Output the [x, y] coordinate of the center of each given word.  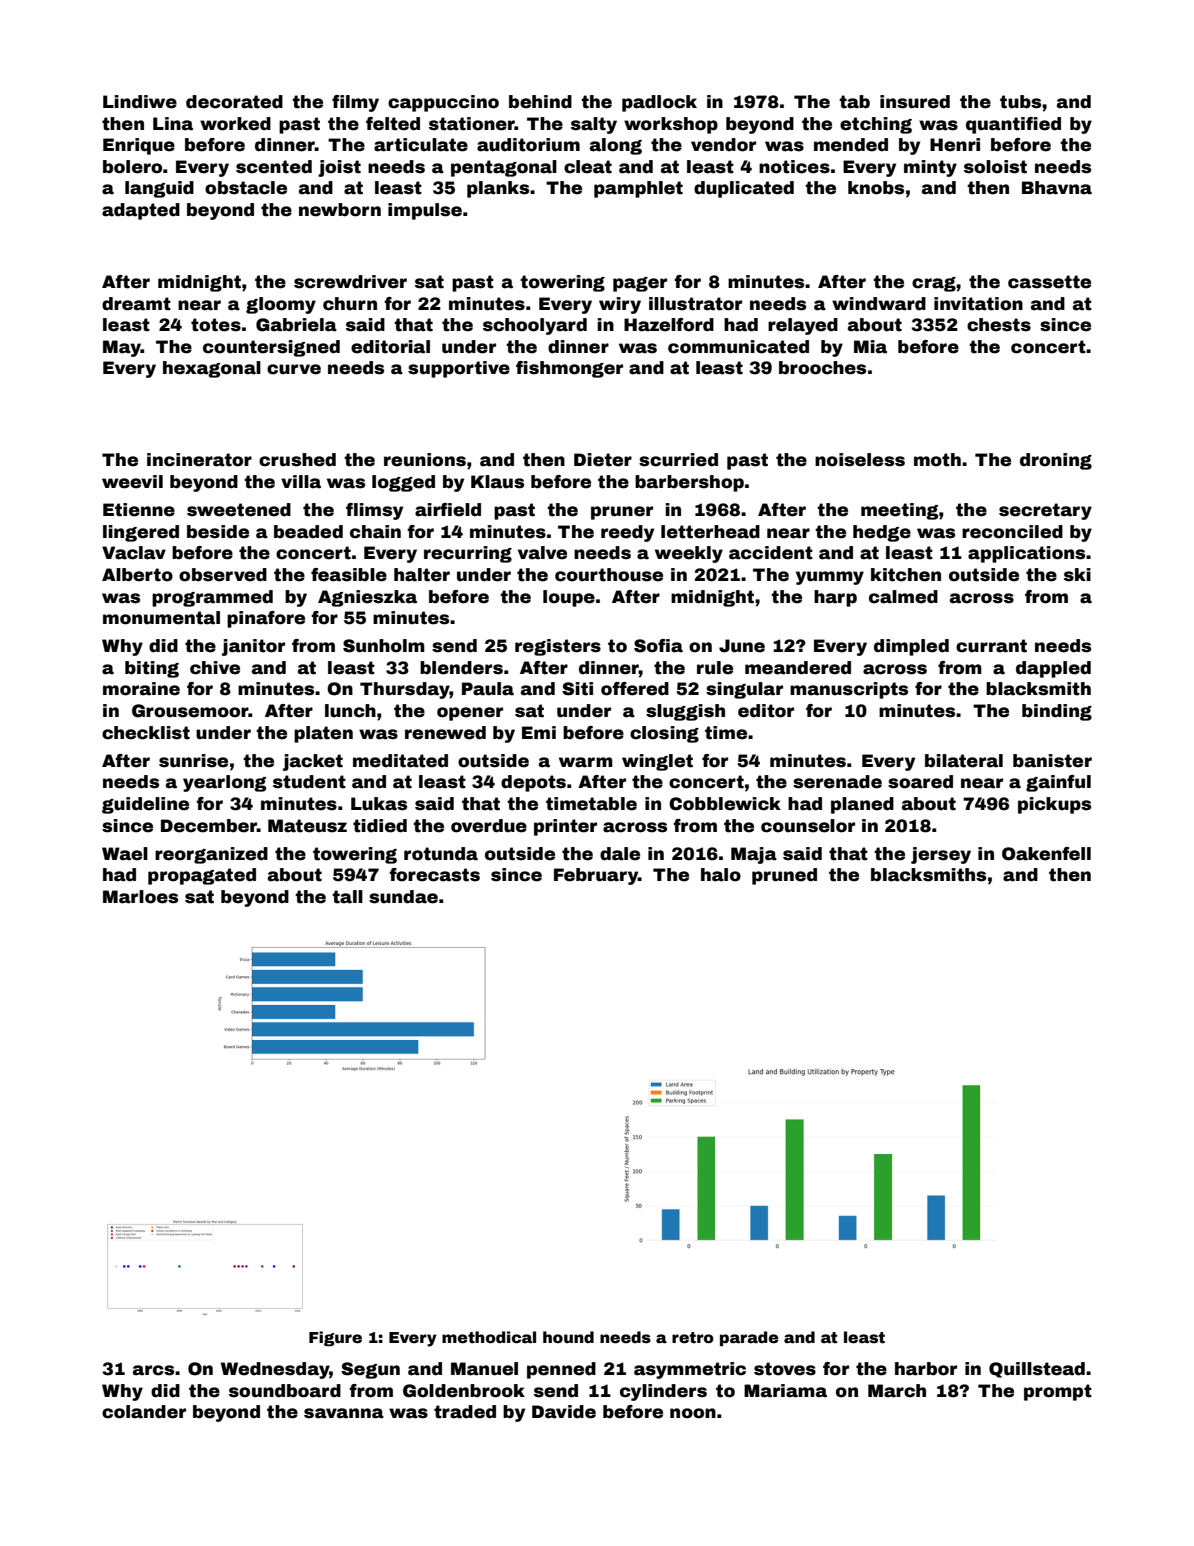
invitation [978, 304]
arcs [153, 1370]
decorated [234, 102]
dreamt [136, 304]
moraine [141, 689]
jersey [941, 855]
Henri [955, 145]
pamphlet [638, 189]
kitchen [906, 575]
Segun [370, 1370]
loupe [569, 598]
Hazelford [669, 325]
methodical [489, 1337]
